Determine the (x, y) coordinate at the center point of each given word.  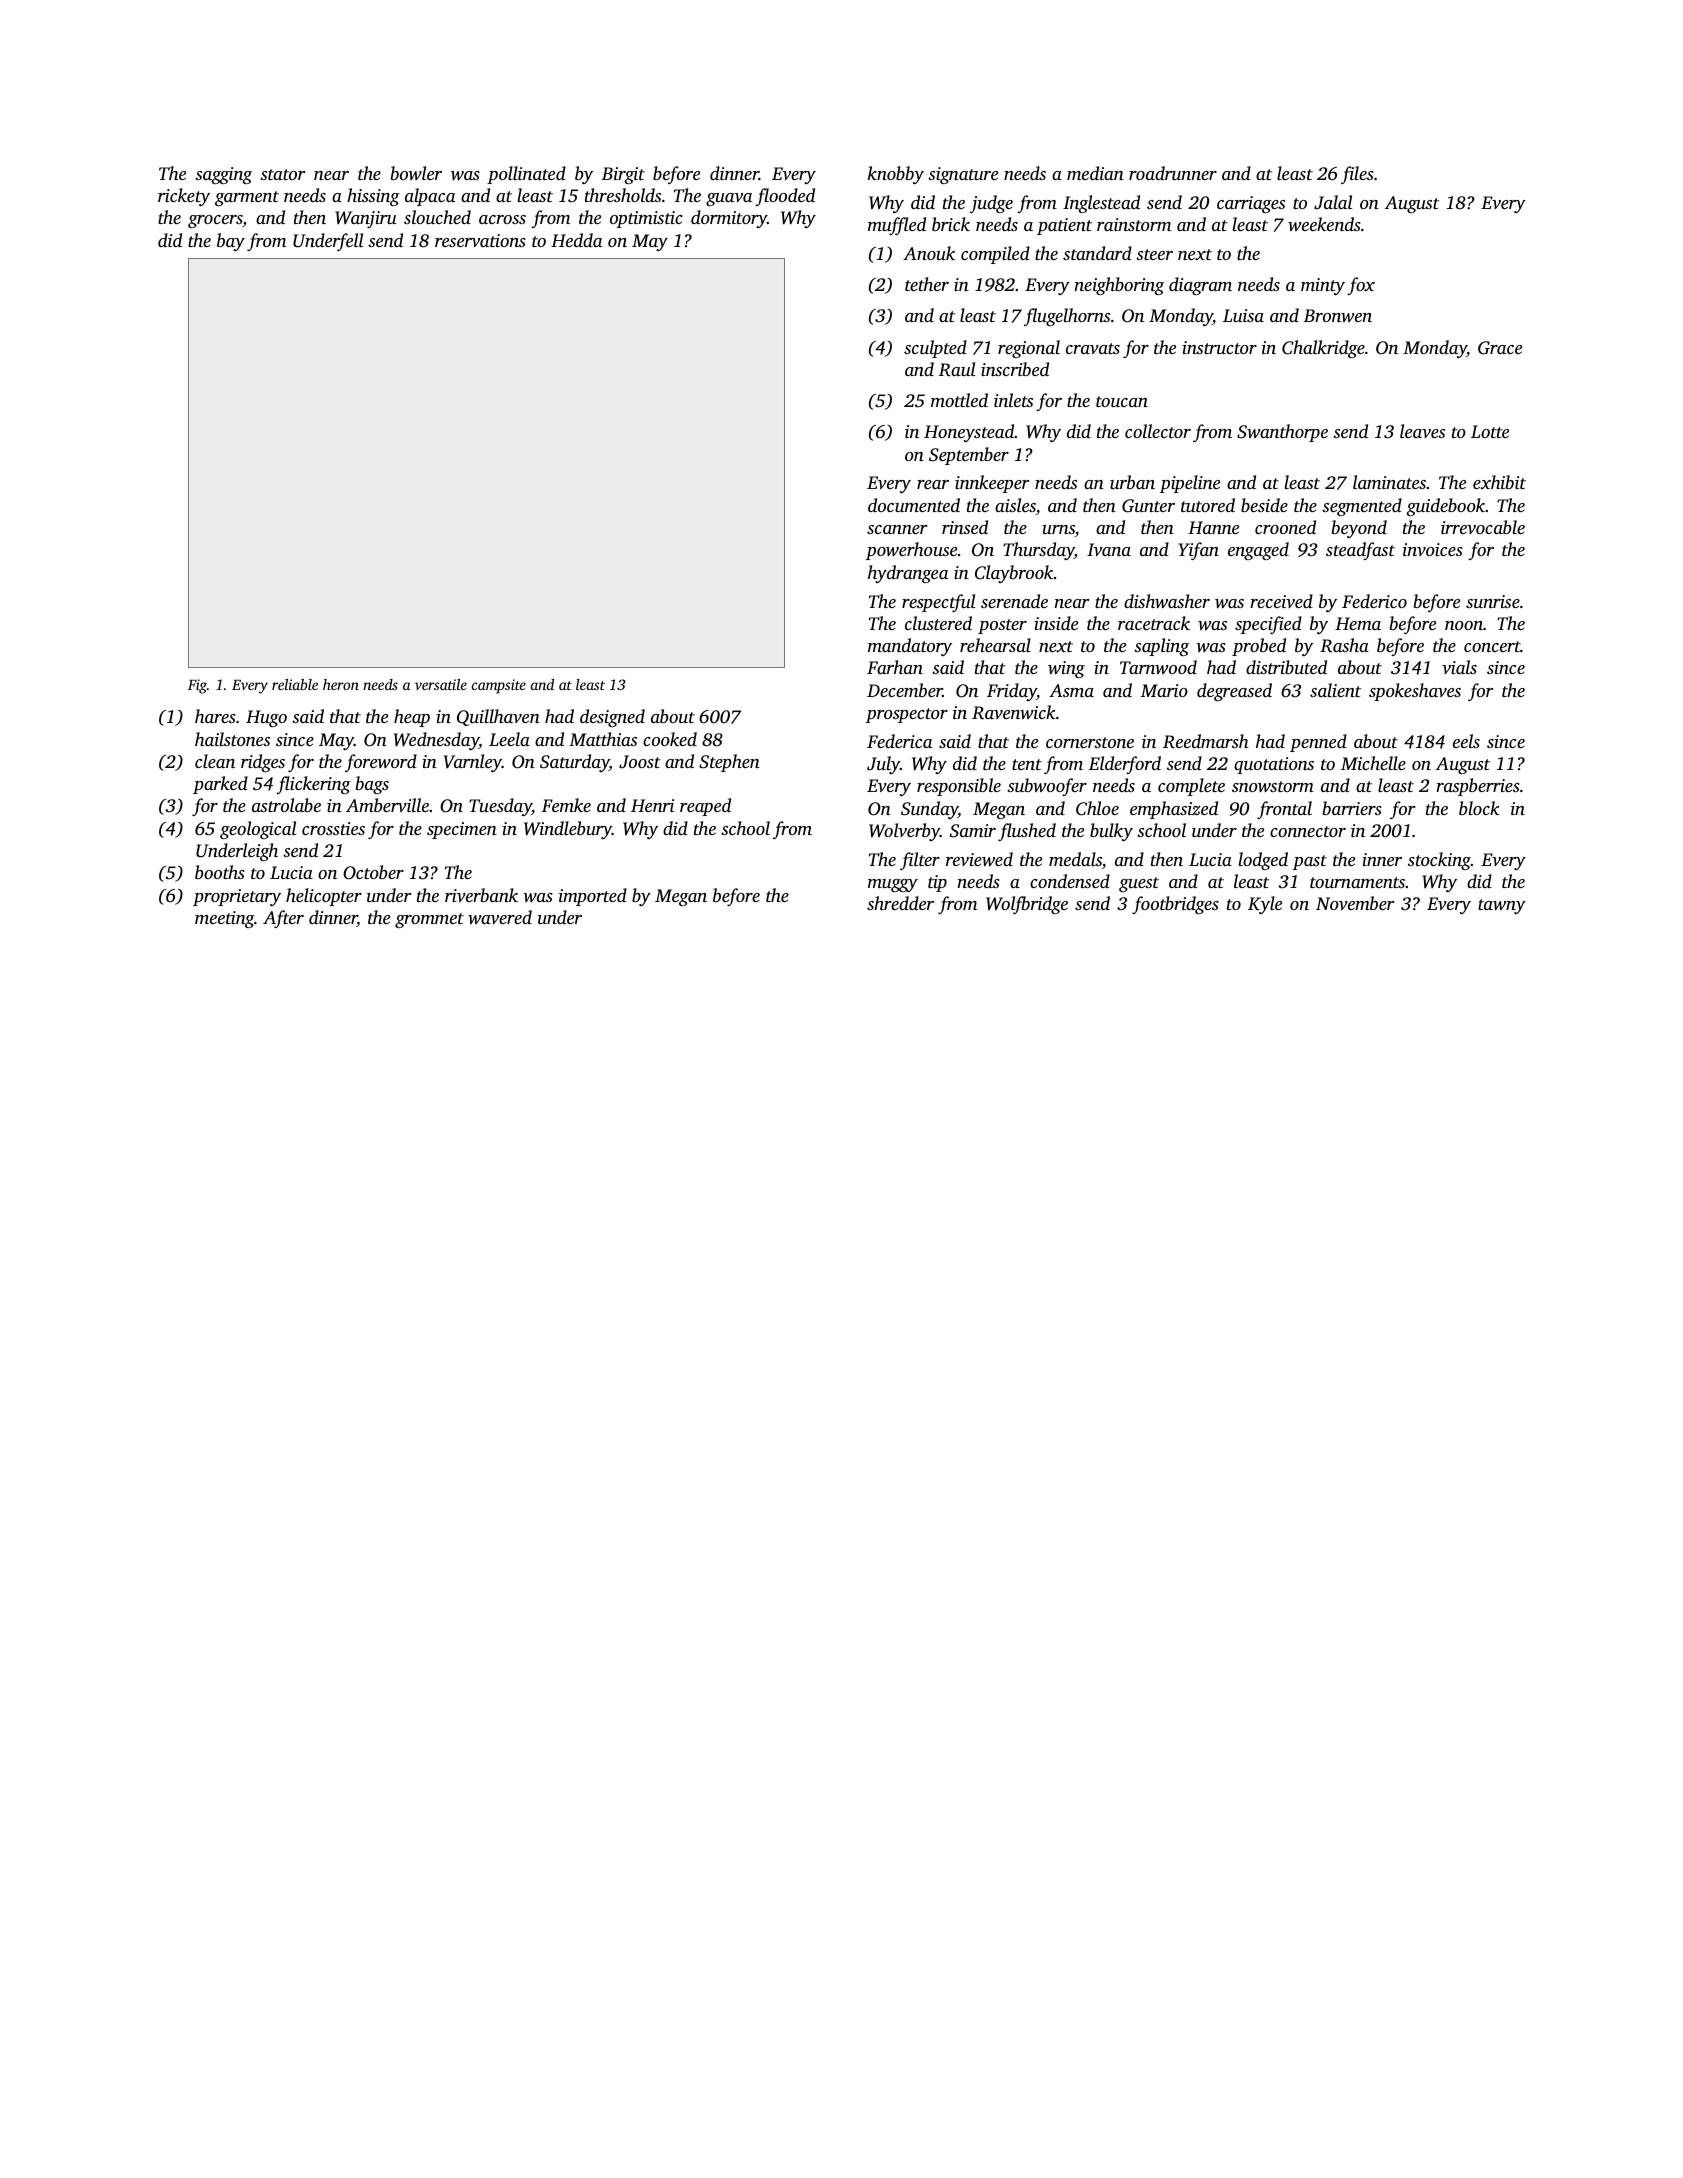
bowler (416, 173)
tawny (1502, 906)
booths (220, 872)
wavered (500, 917)
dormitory (729, 219)
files (1357, 175)
